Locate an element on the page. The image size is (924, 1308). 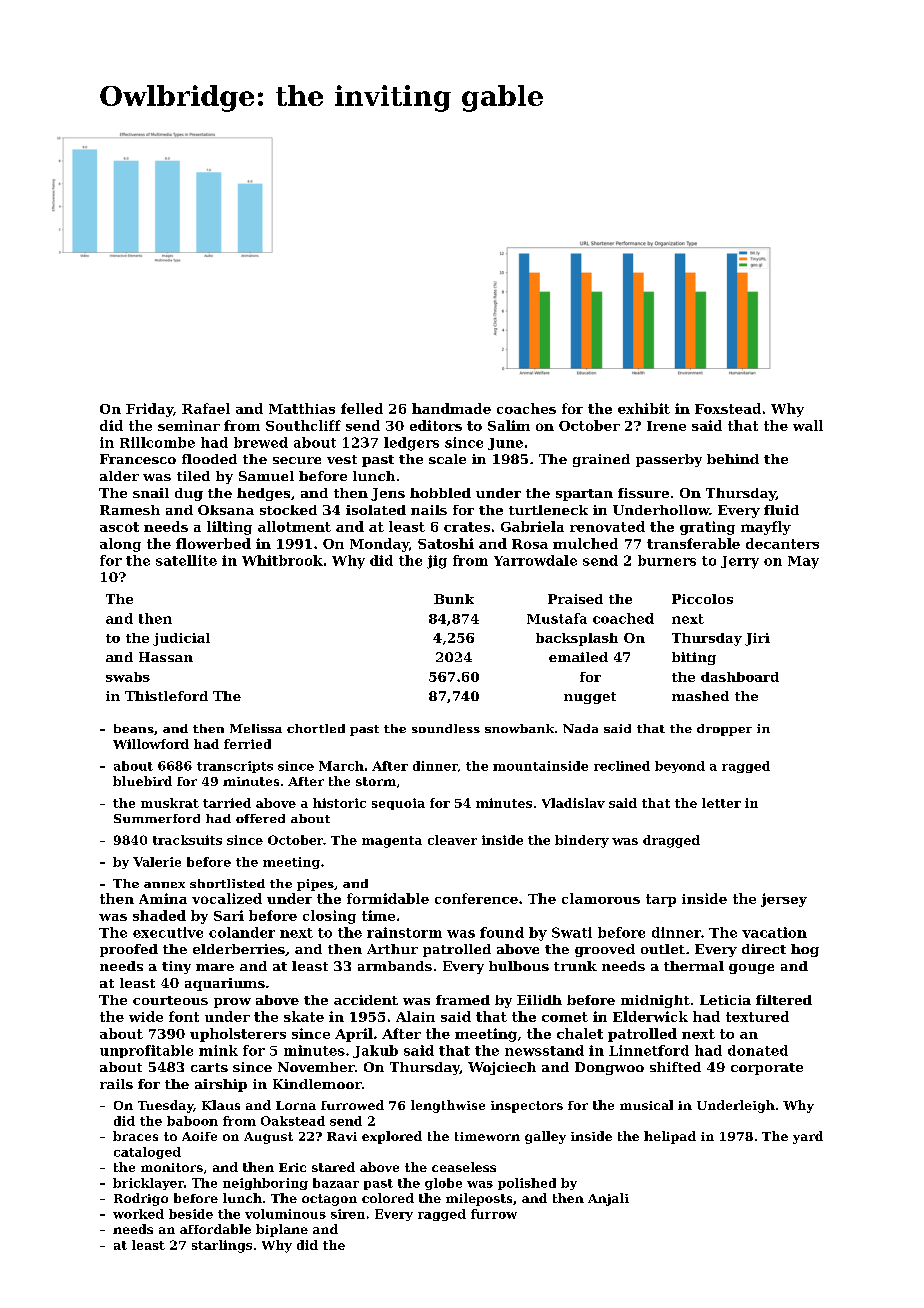
flooded is located at coordinates (209, 459).
